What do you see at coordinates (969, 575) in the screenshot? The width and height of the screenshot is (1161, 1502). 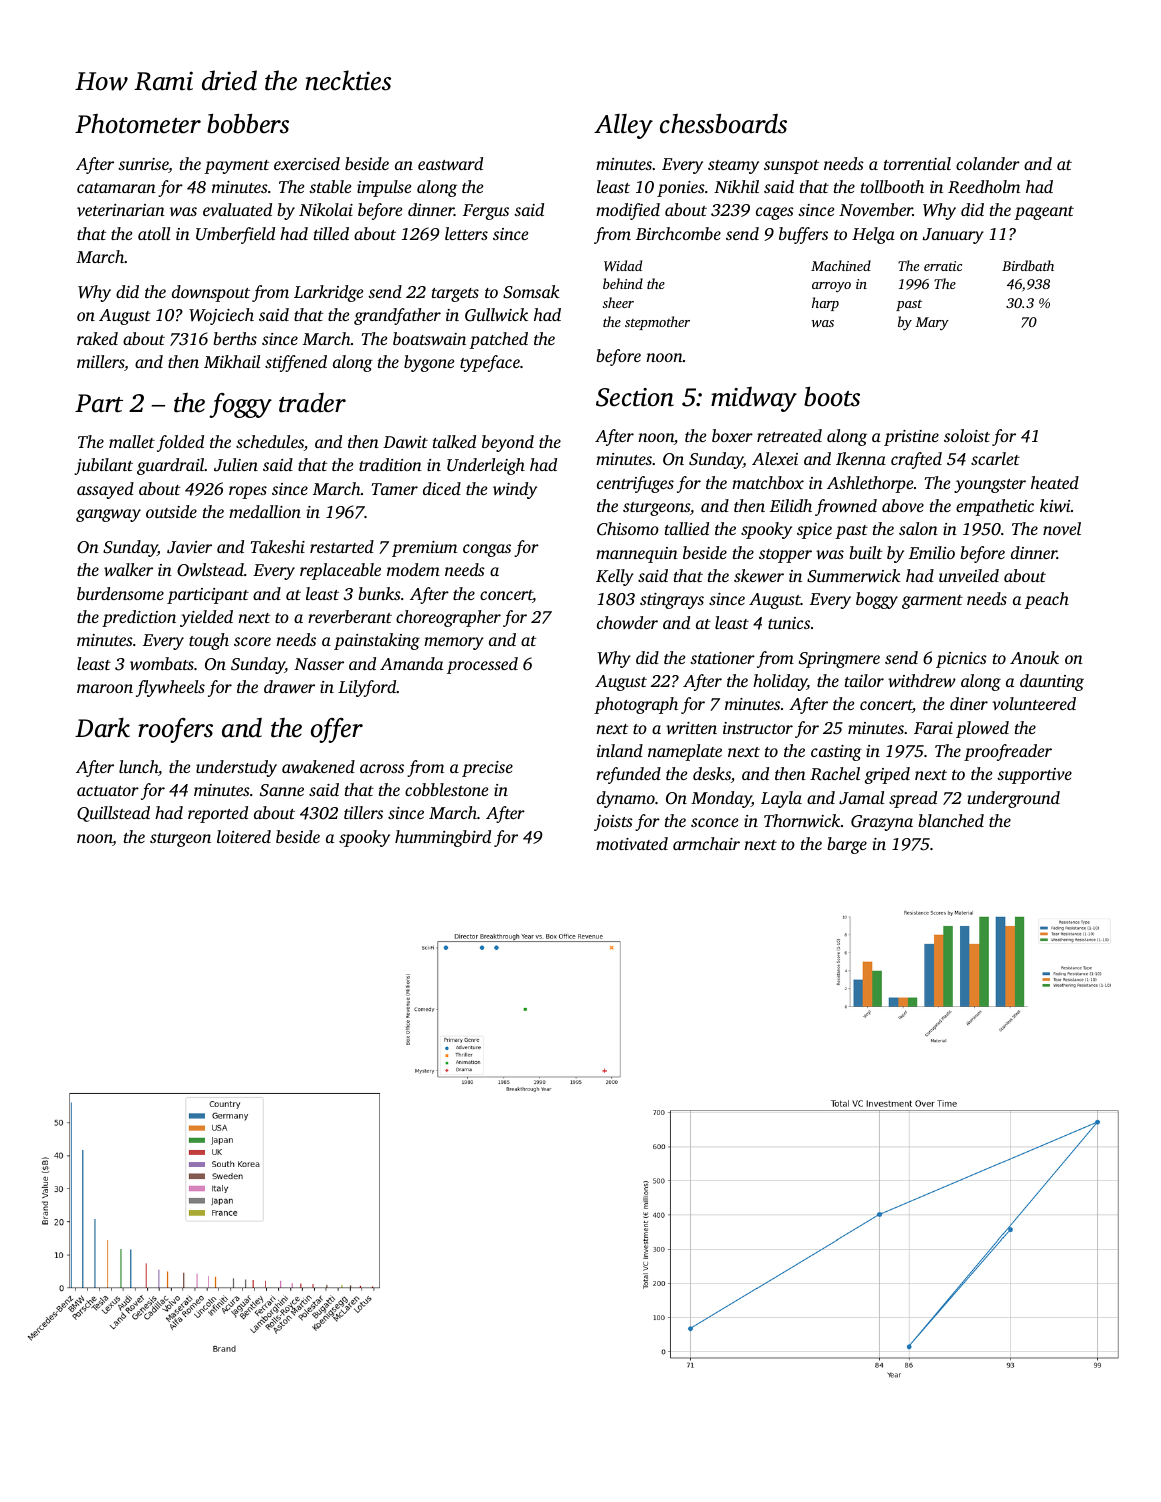 I see `unveiled` at bounding box center [969, 575].
